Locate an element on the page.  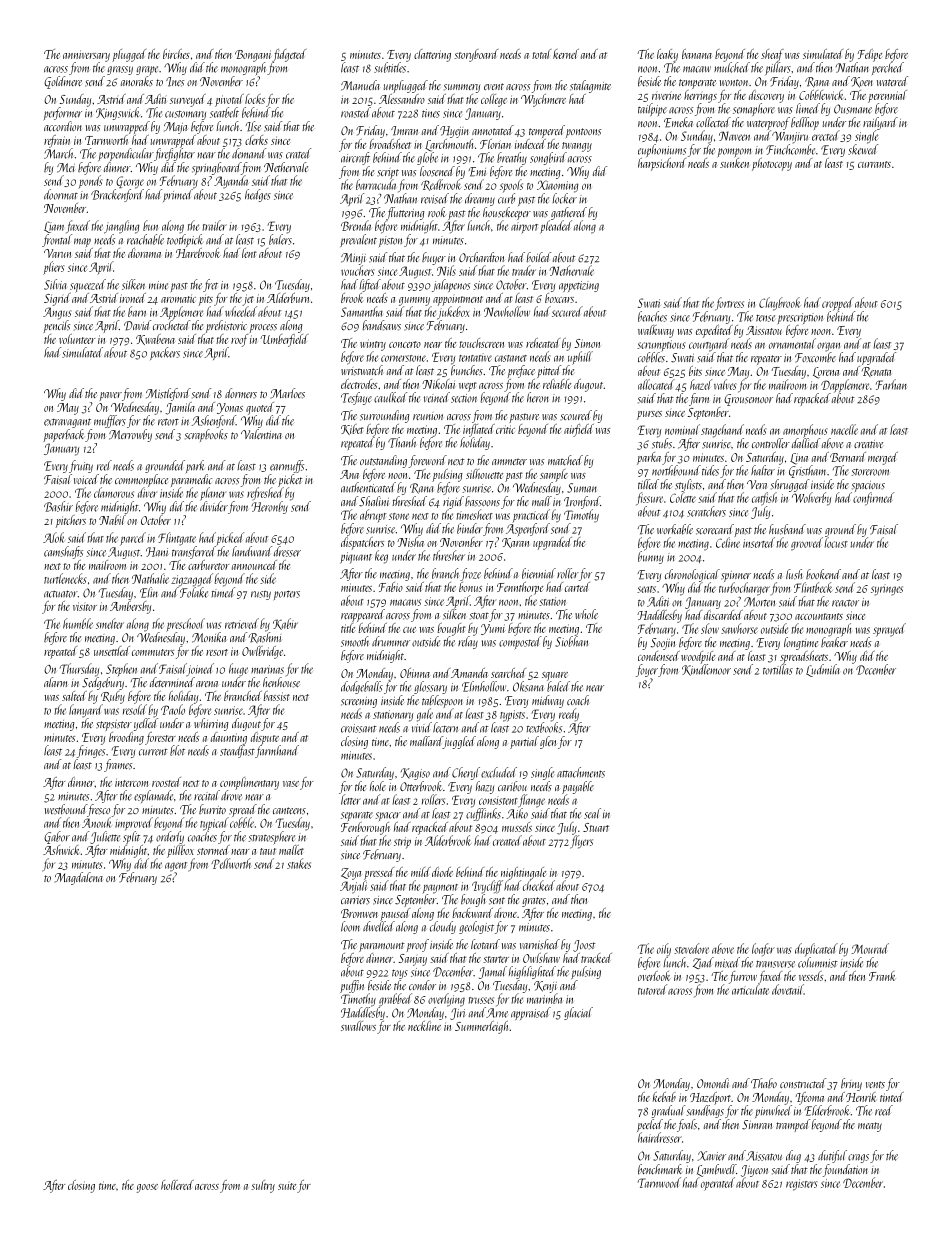
Liam is located at coordinates (54, 227).
